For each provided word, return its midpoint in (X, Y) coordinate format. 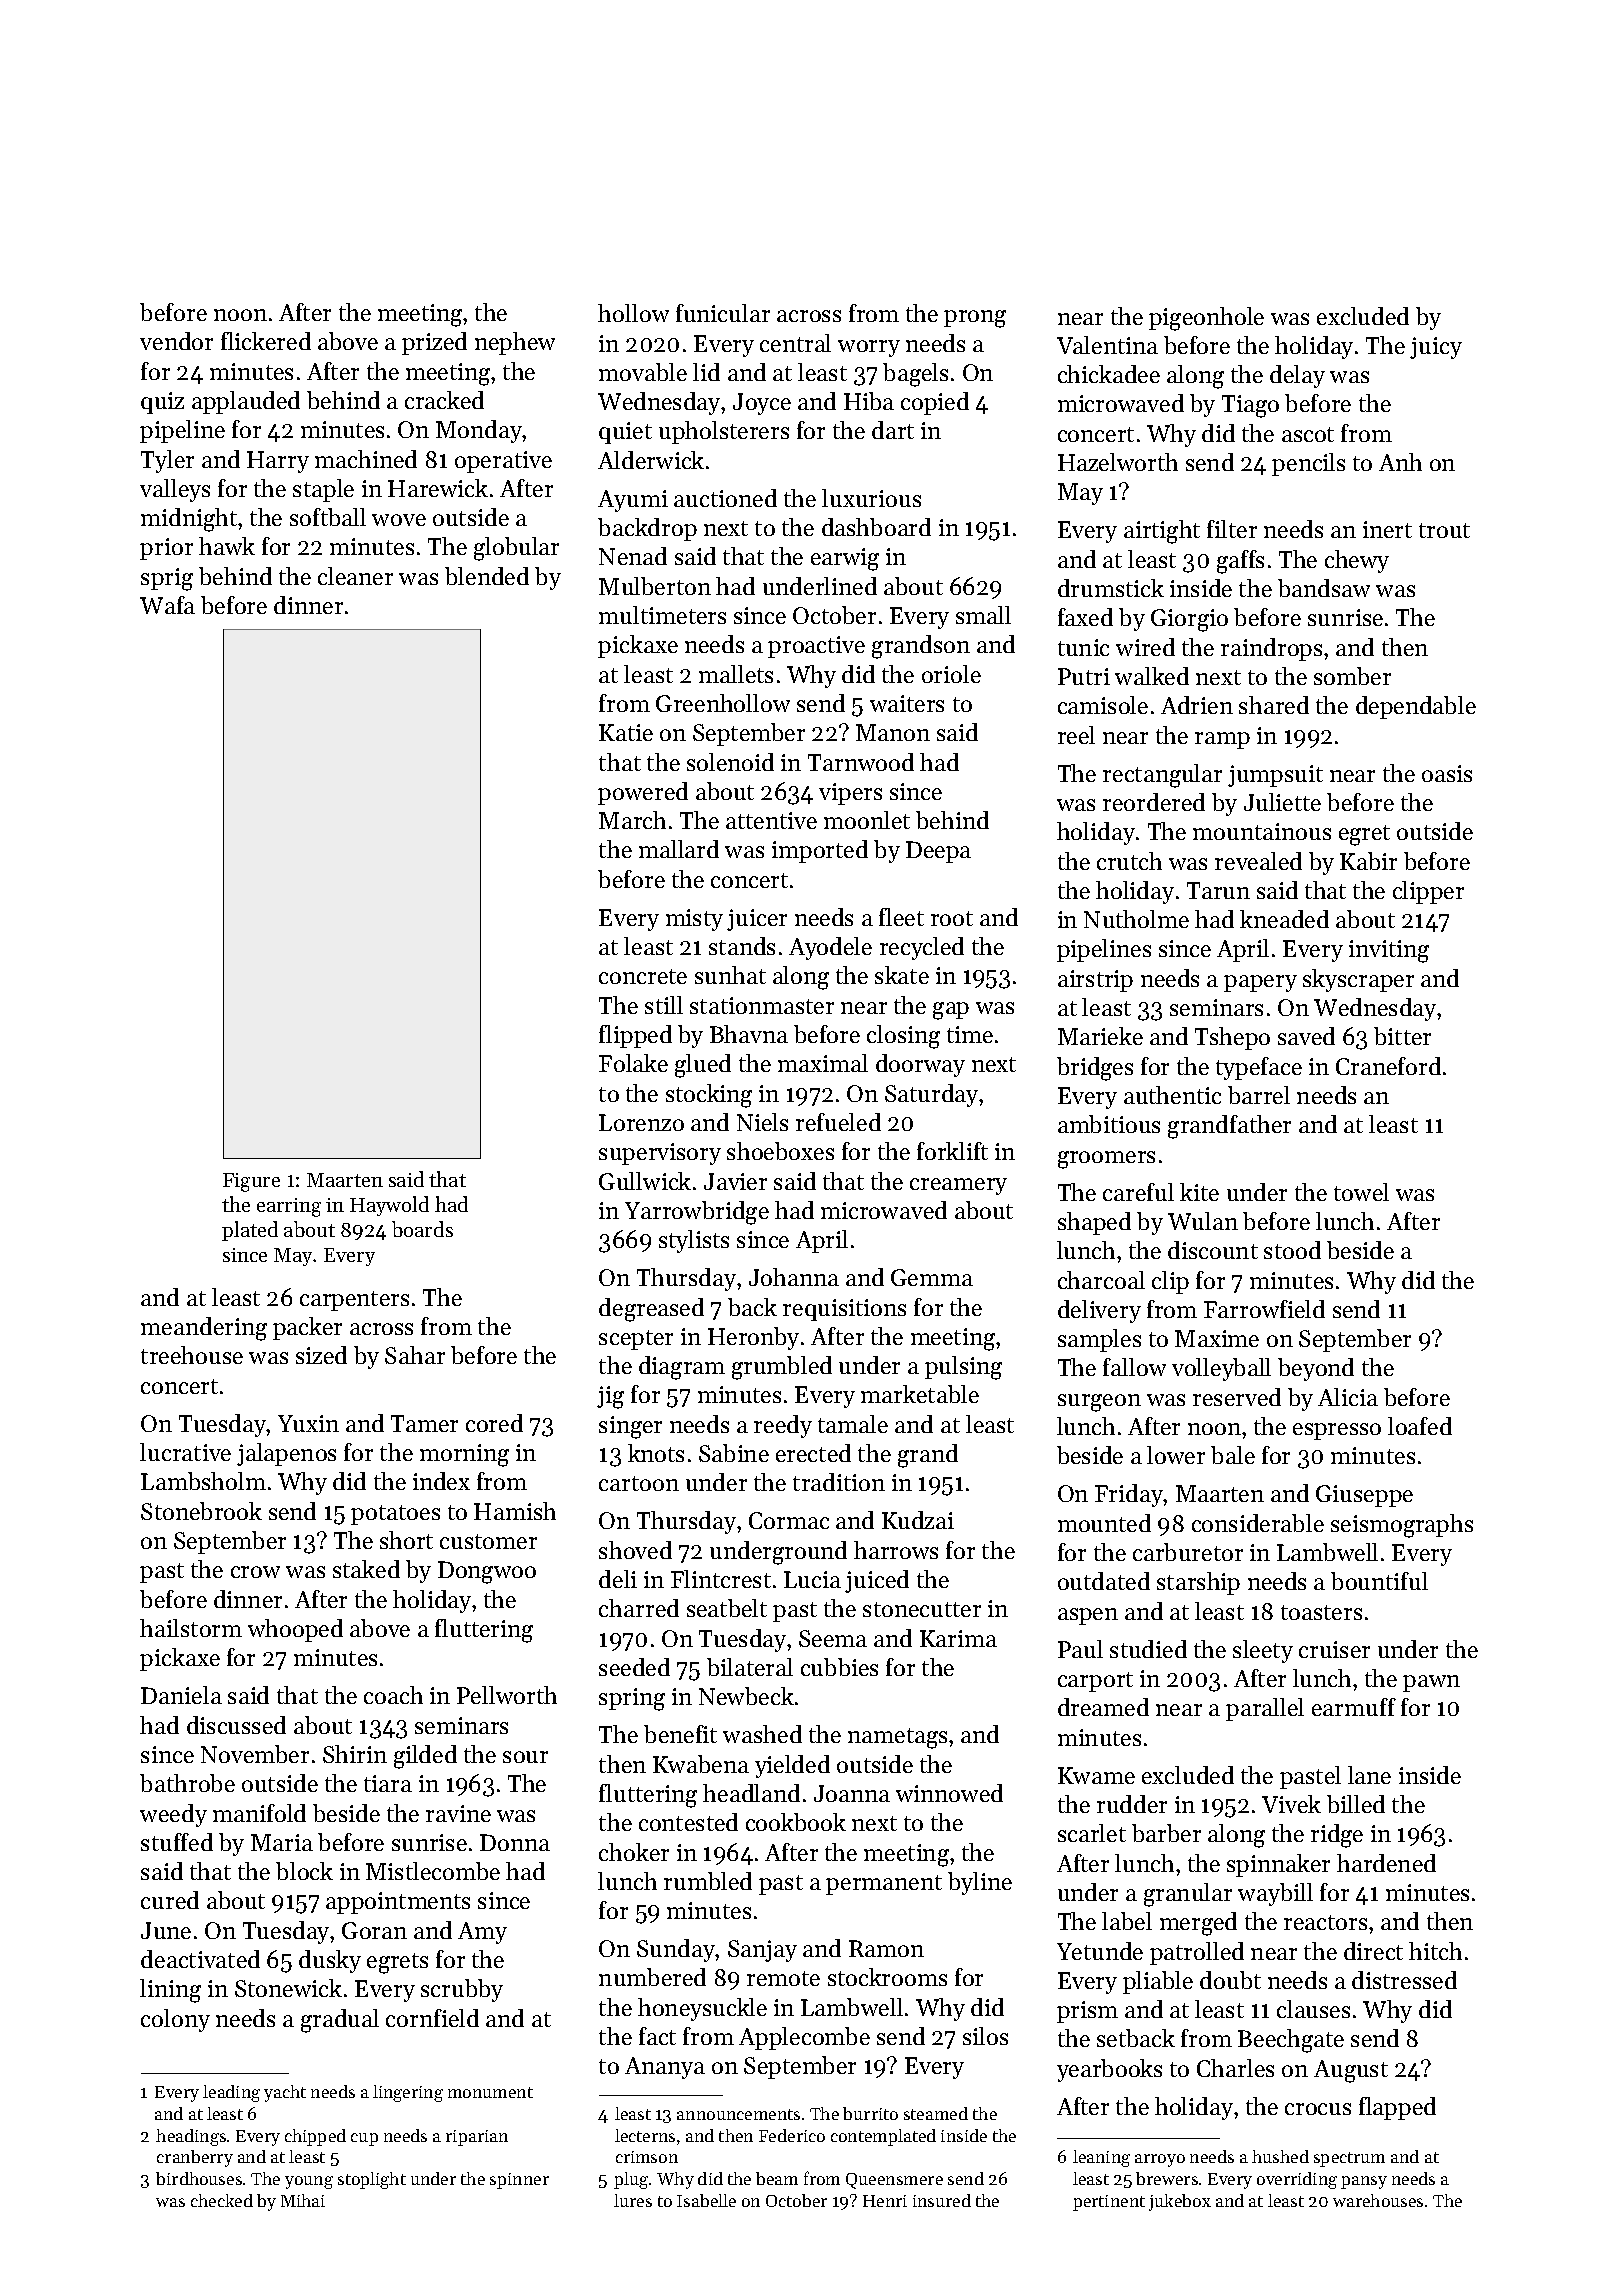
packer (307, 1328)
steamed (936, 2113)
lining (170, 1991)
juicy (1436, 348)
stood (1292, 1250)
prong (975, 319)
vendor (176, 341)
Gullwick (645, 1181)
